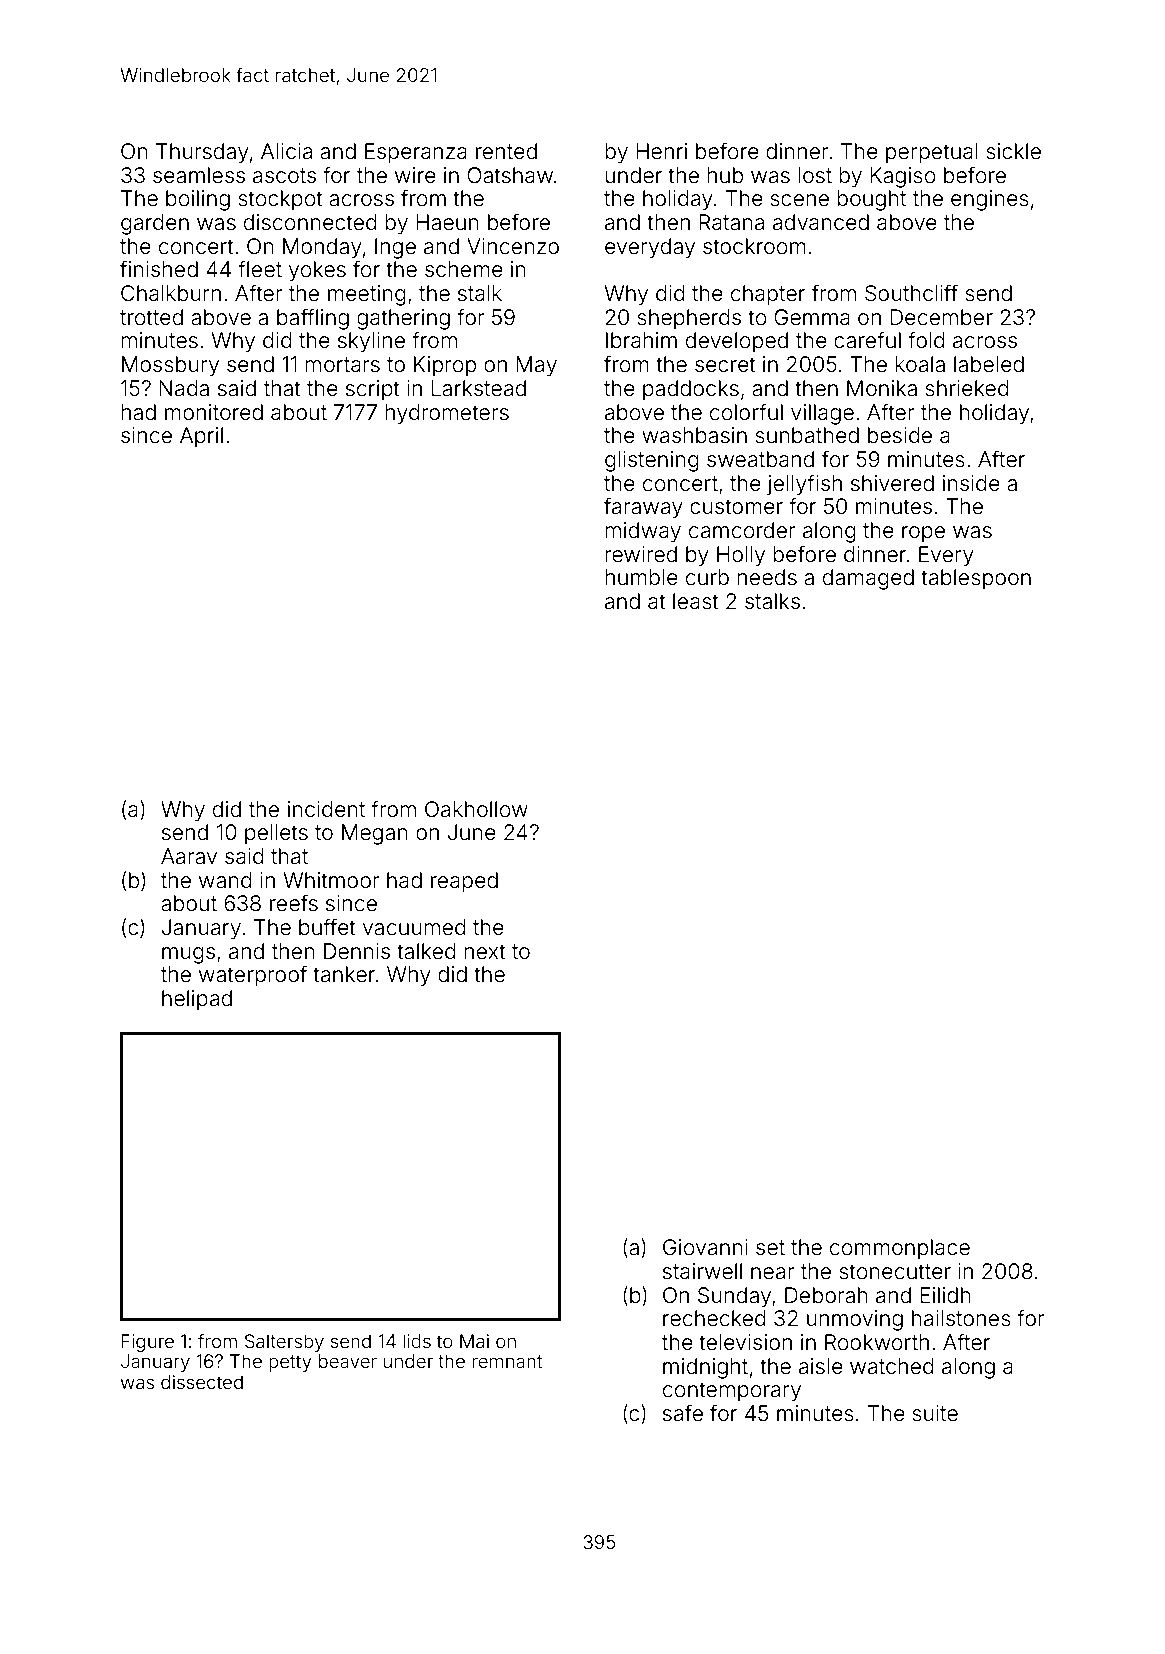  Describe the element at coordinates (891, 1366) in the screenshot. I see `watched` at that location.
